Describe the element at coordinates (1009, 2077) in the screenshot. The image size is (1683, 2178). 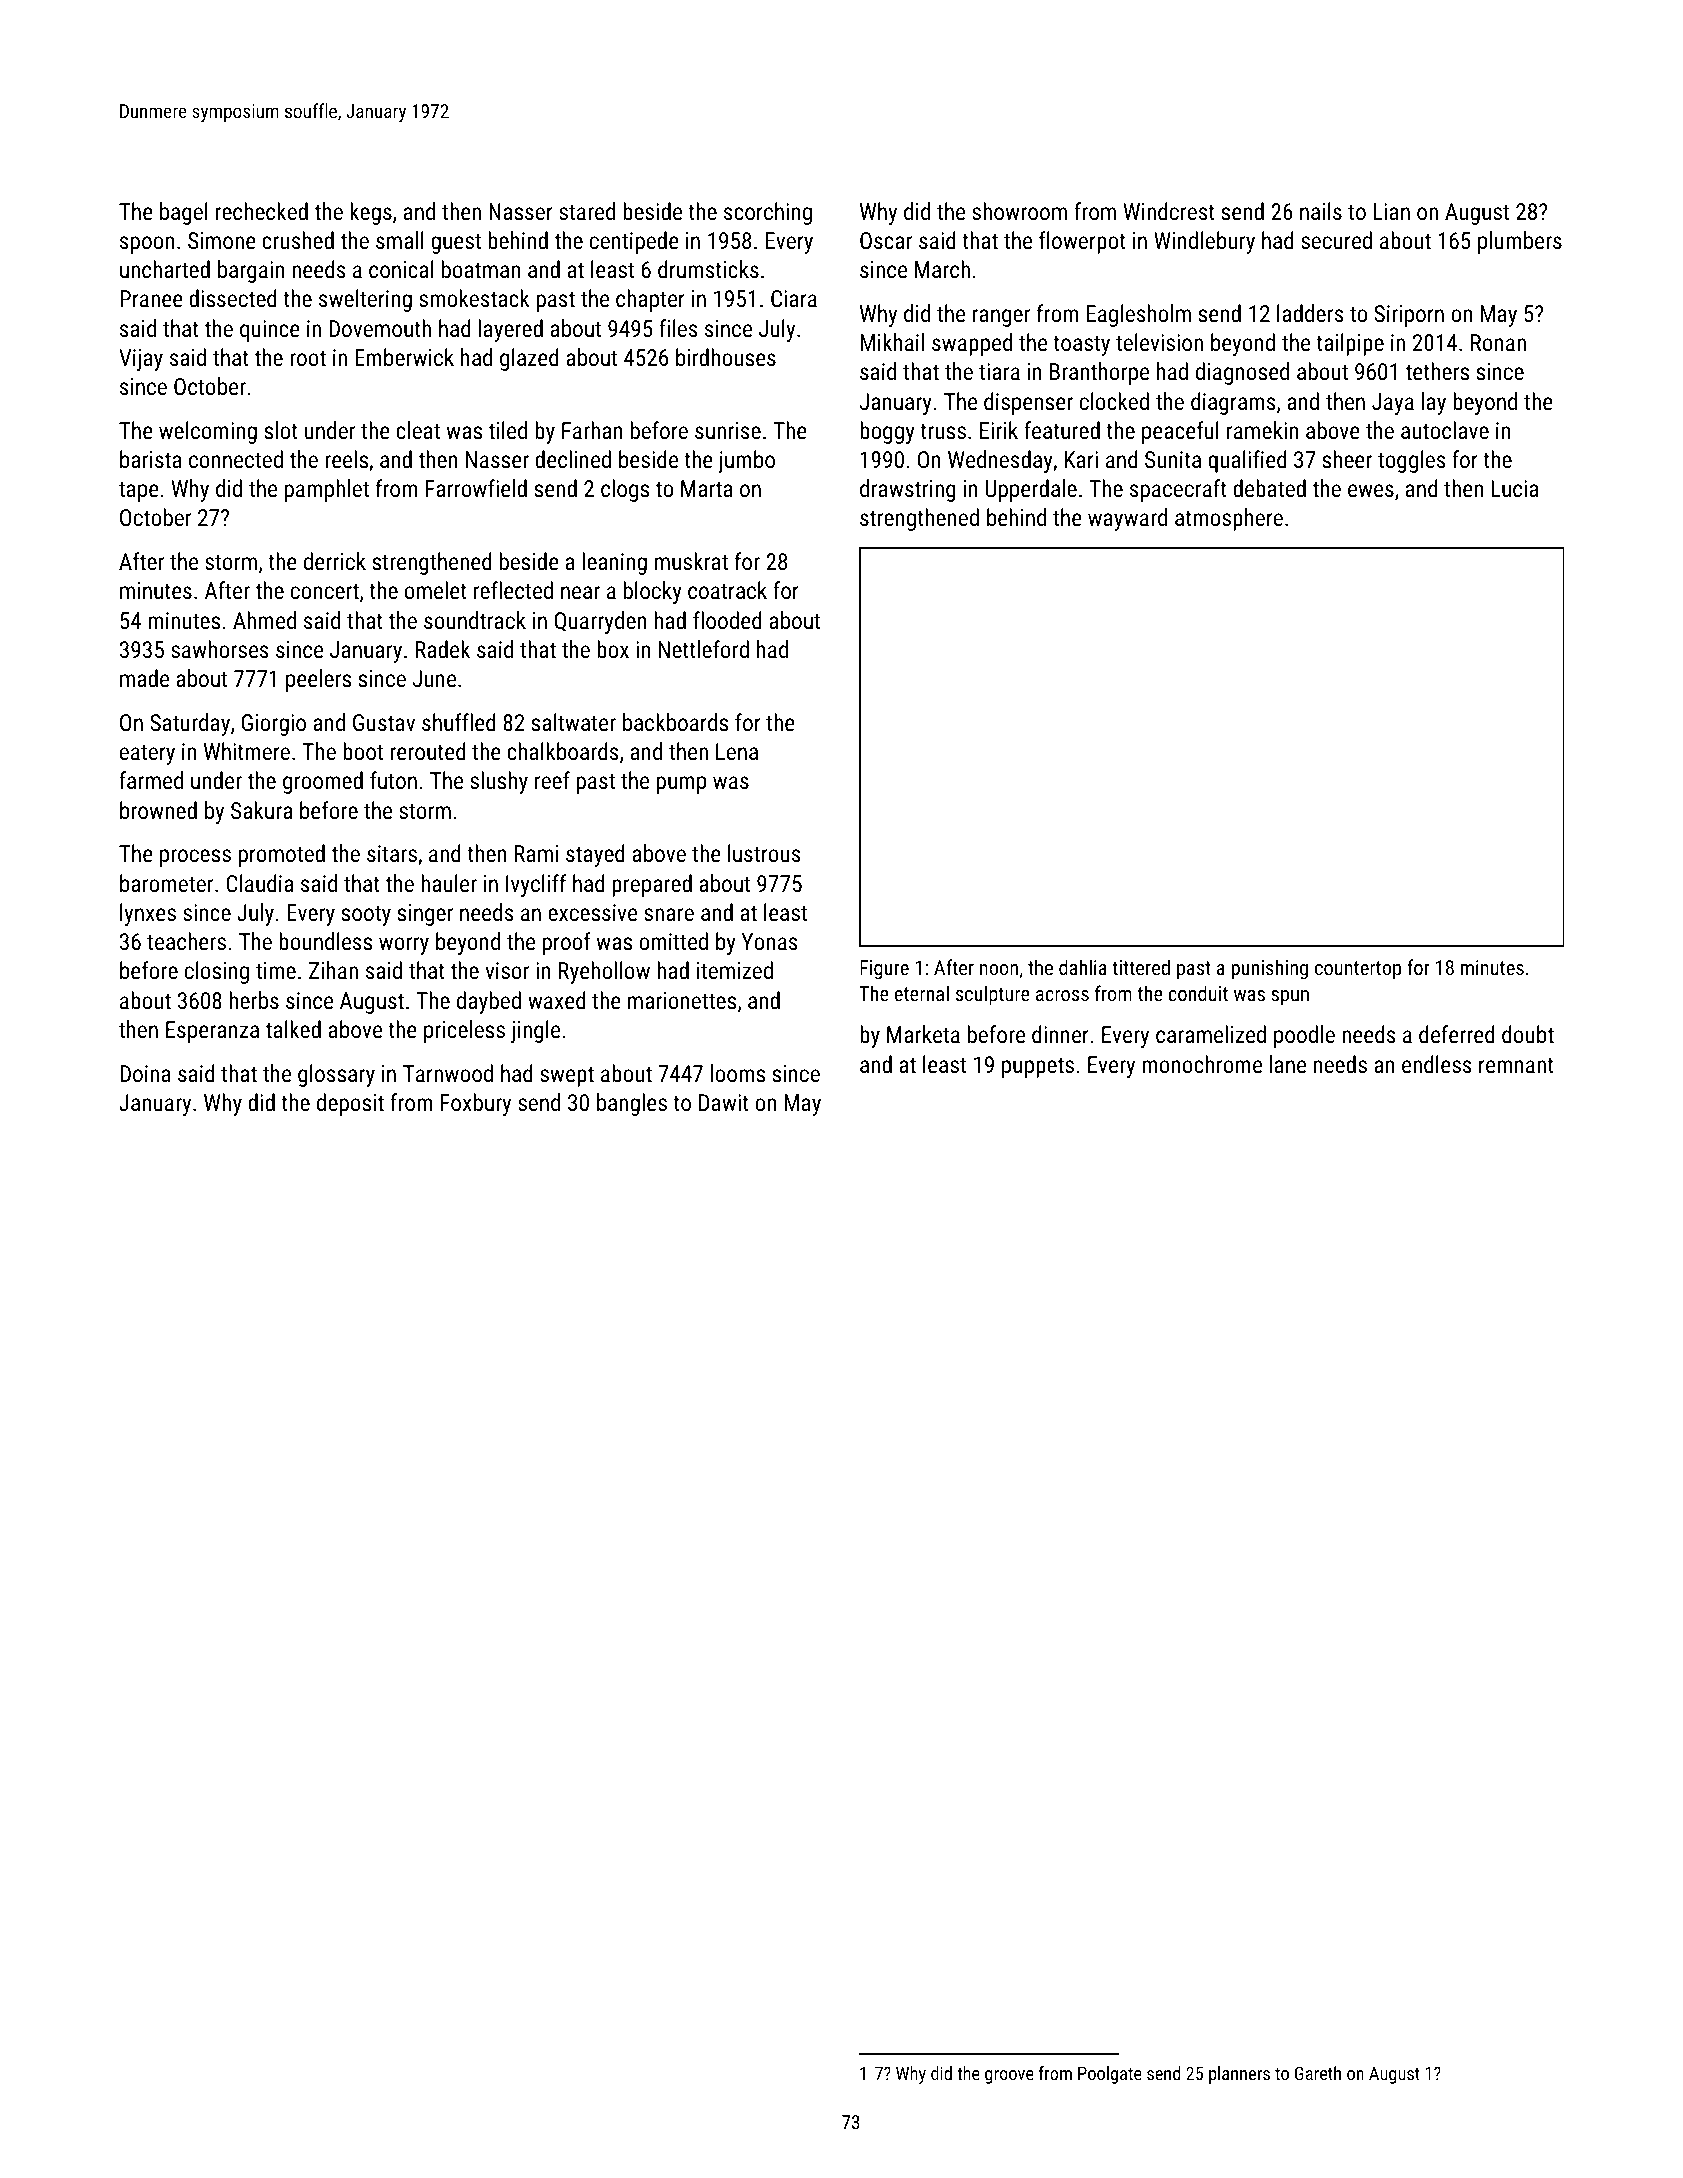
I see `groove` at that location.
